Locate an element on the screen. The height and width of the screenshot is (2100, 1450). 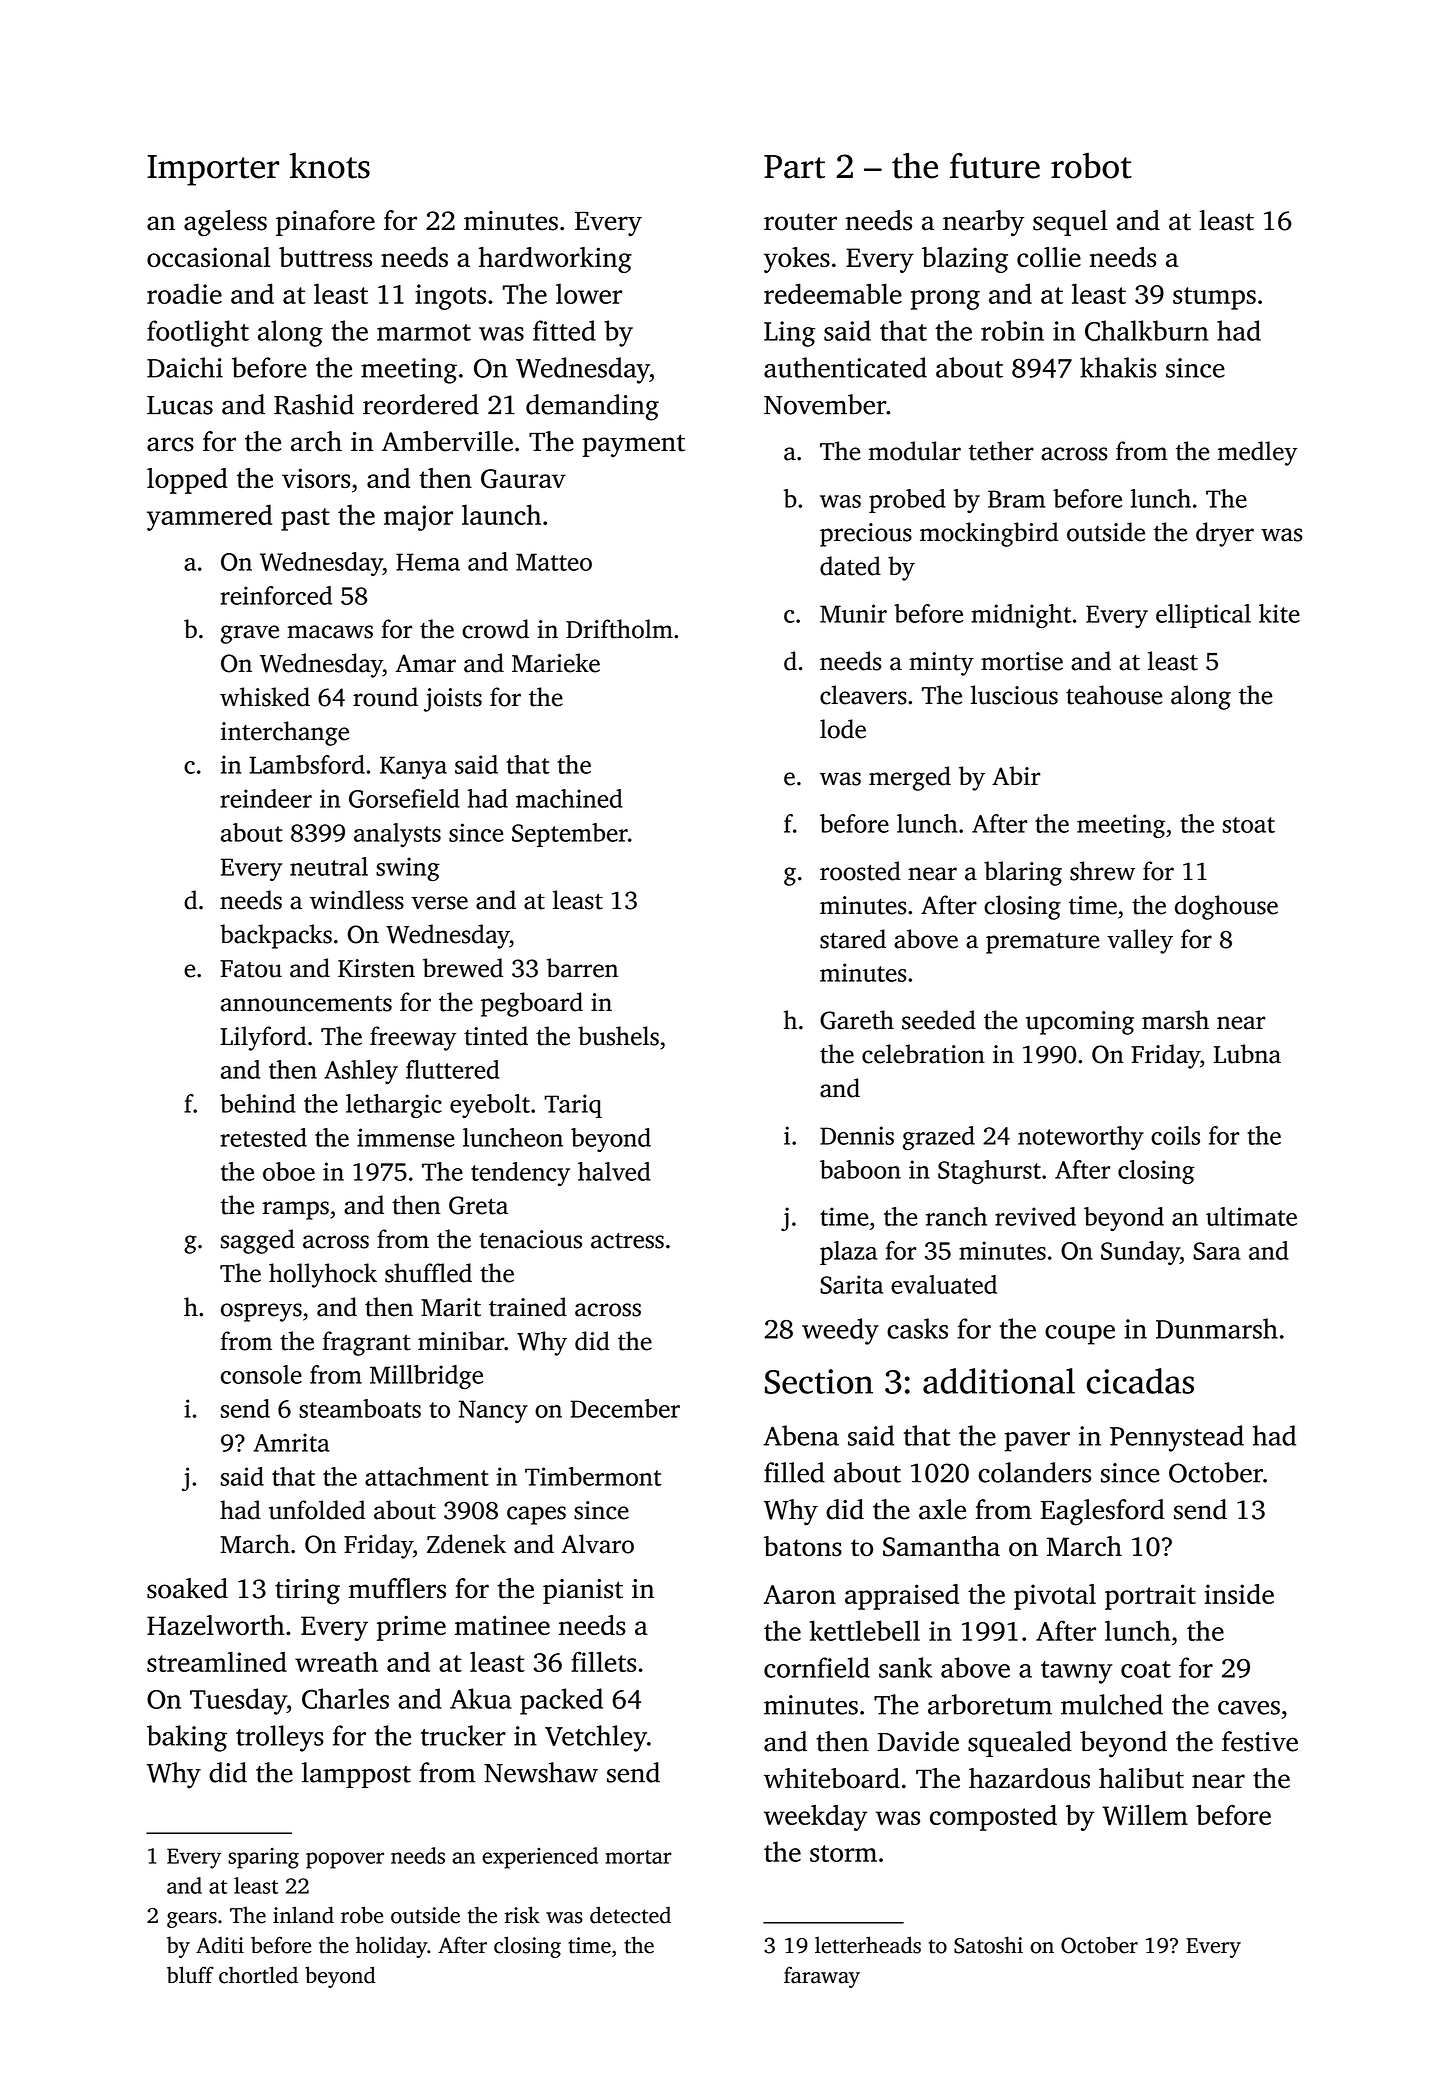
stoat is located at coordinates (1249, 825).
